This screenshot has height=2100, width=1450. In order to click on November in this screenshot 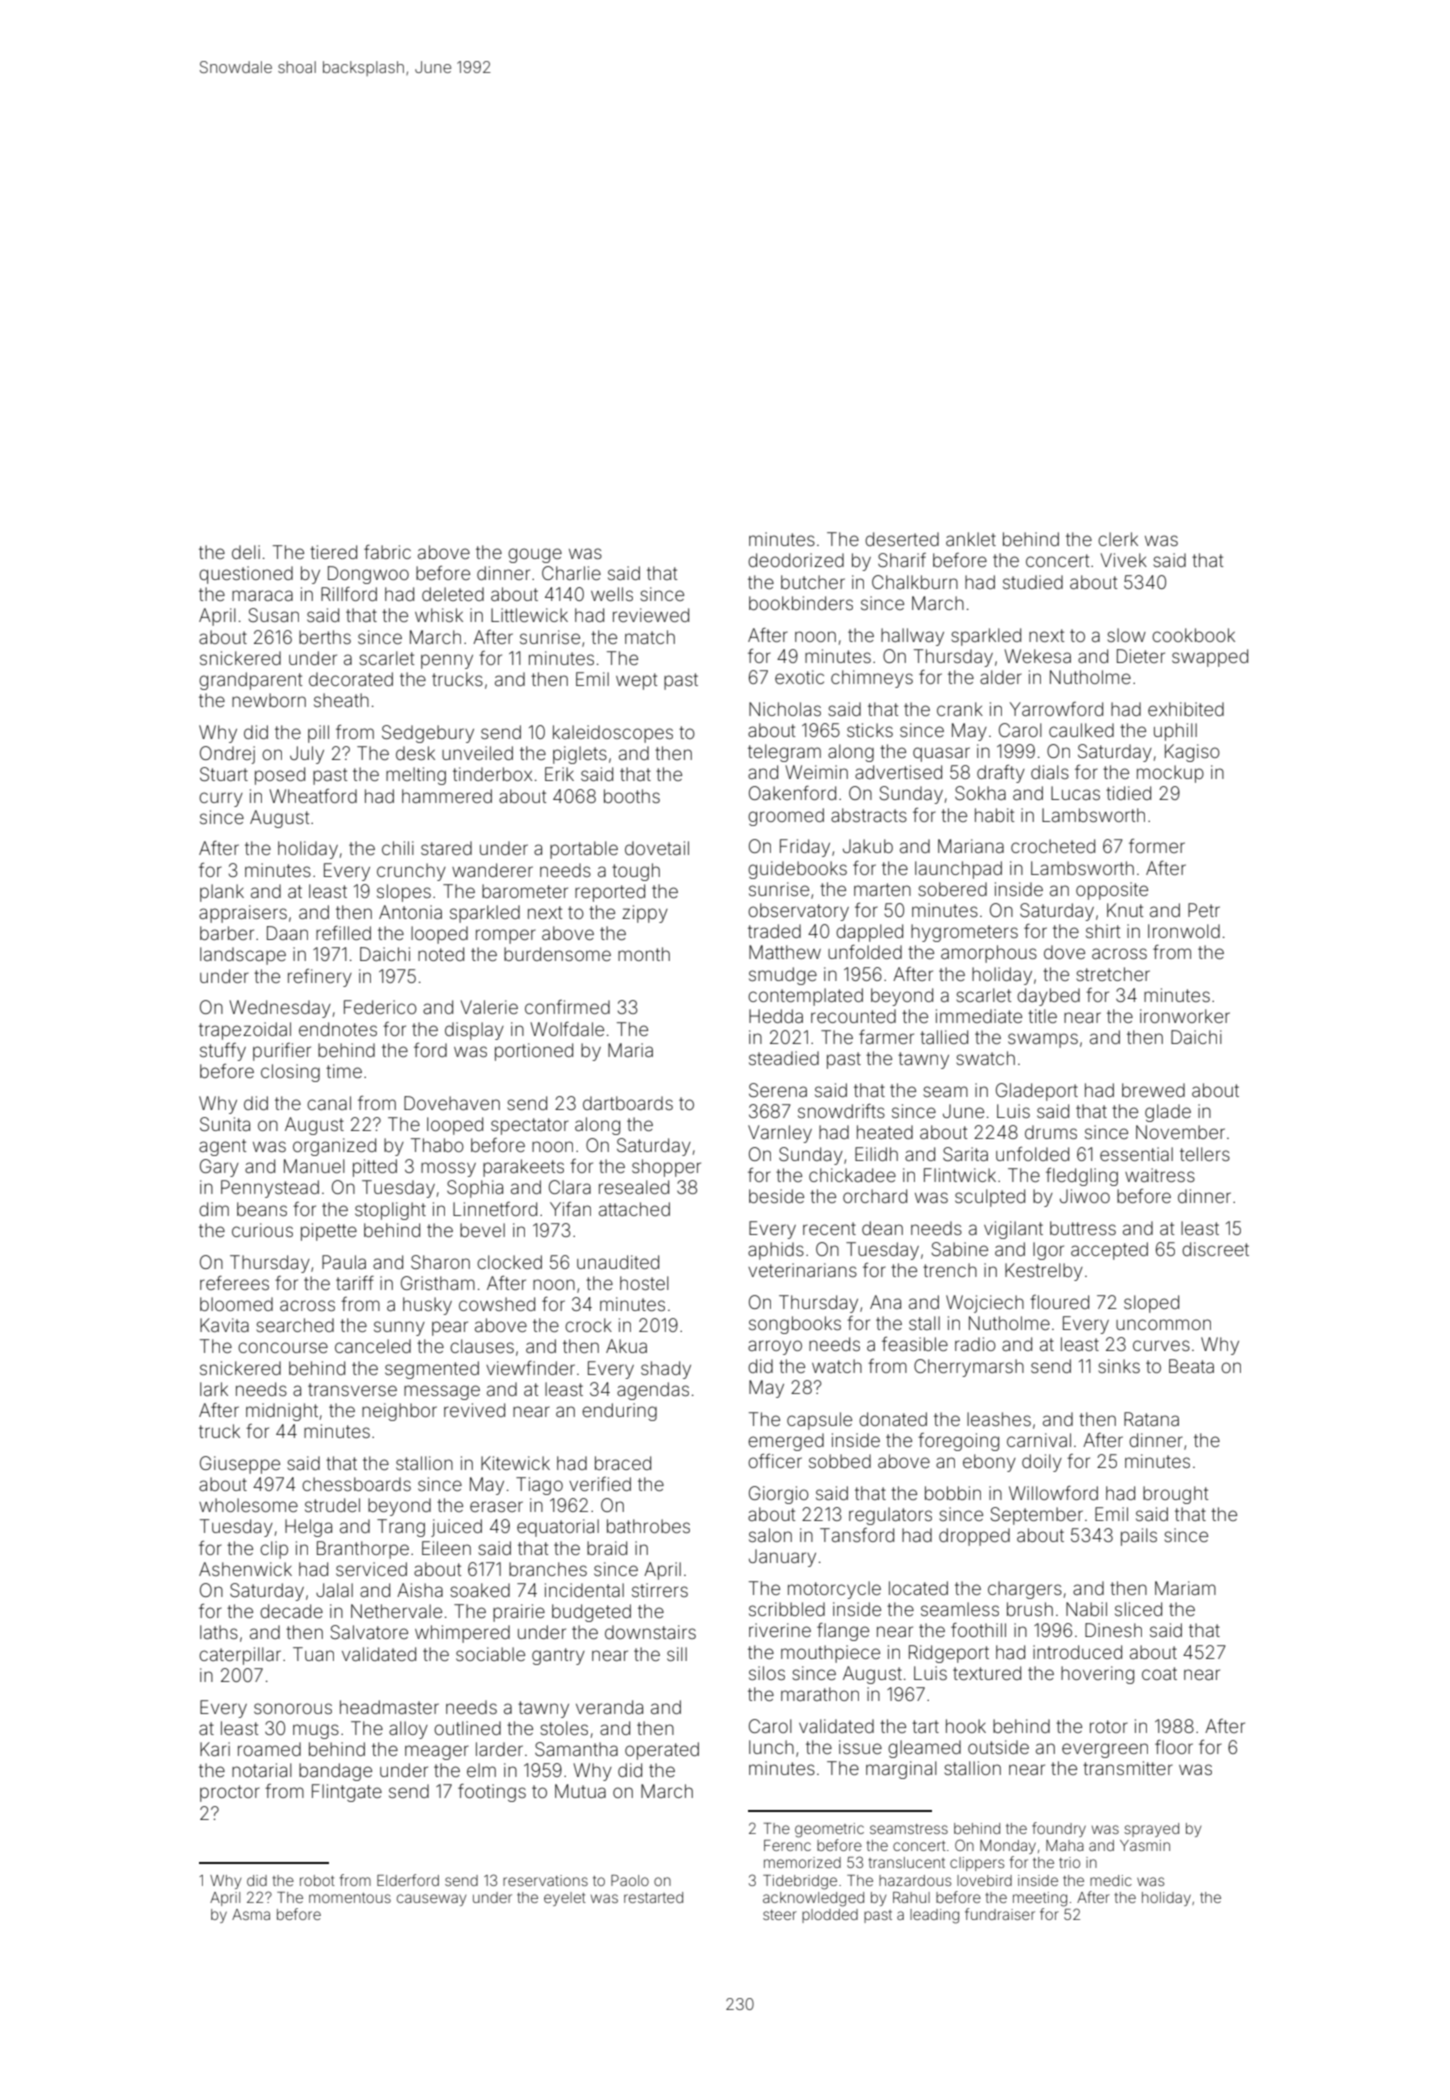, I will do `click(1180, 1132)`.
